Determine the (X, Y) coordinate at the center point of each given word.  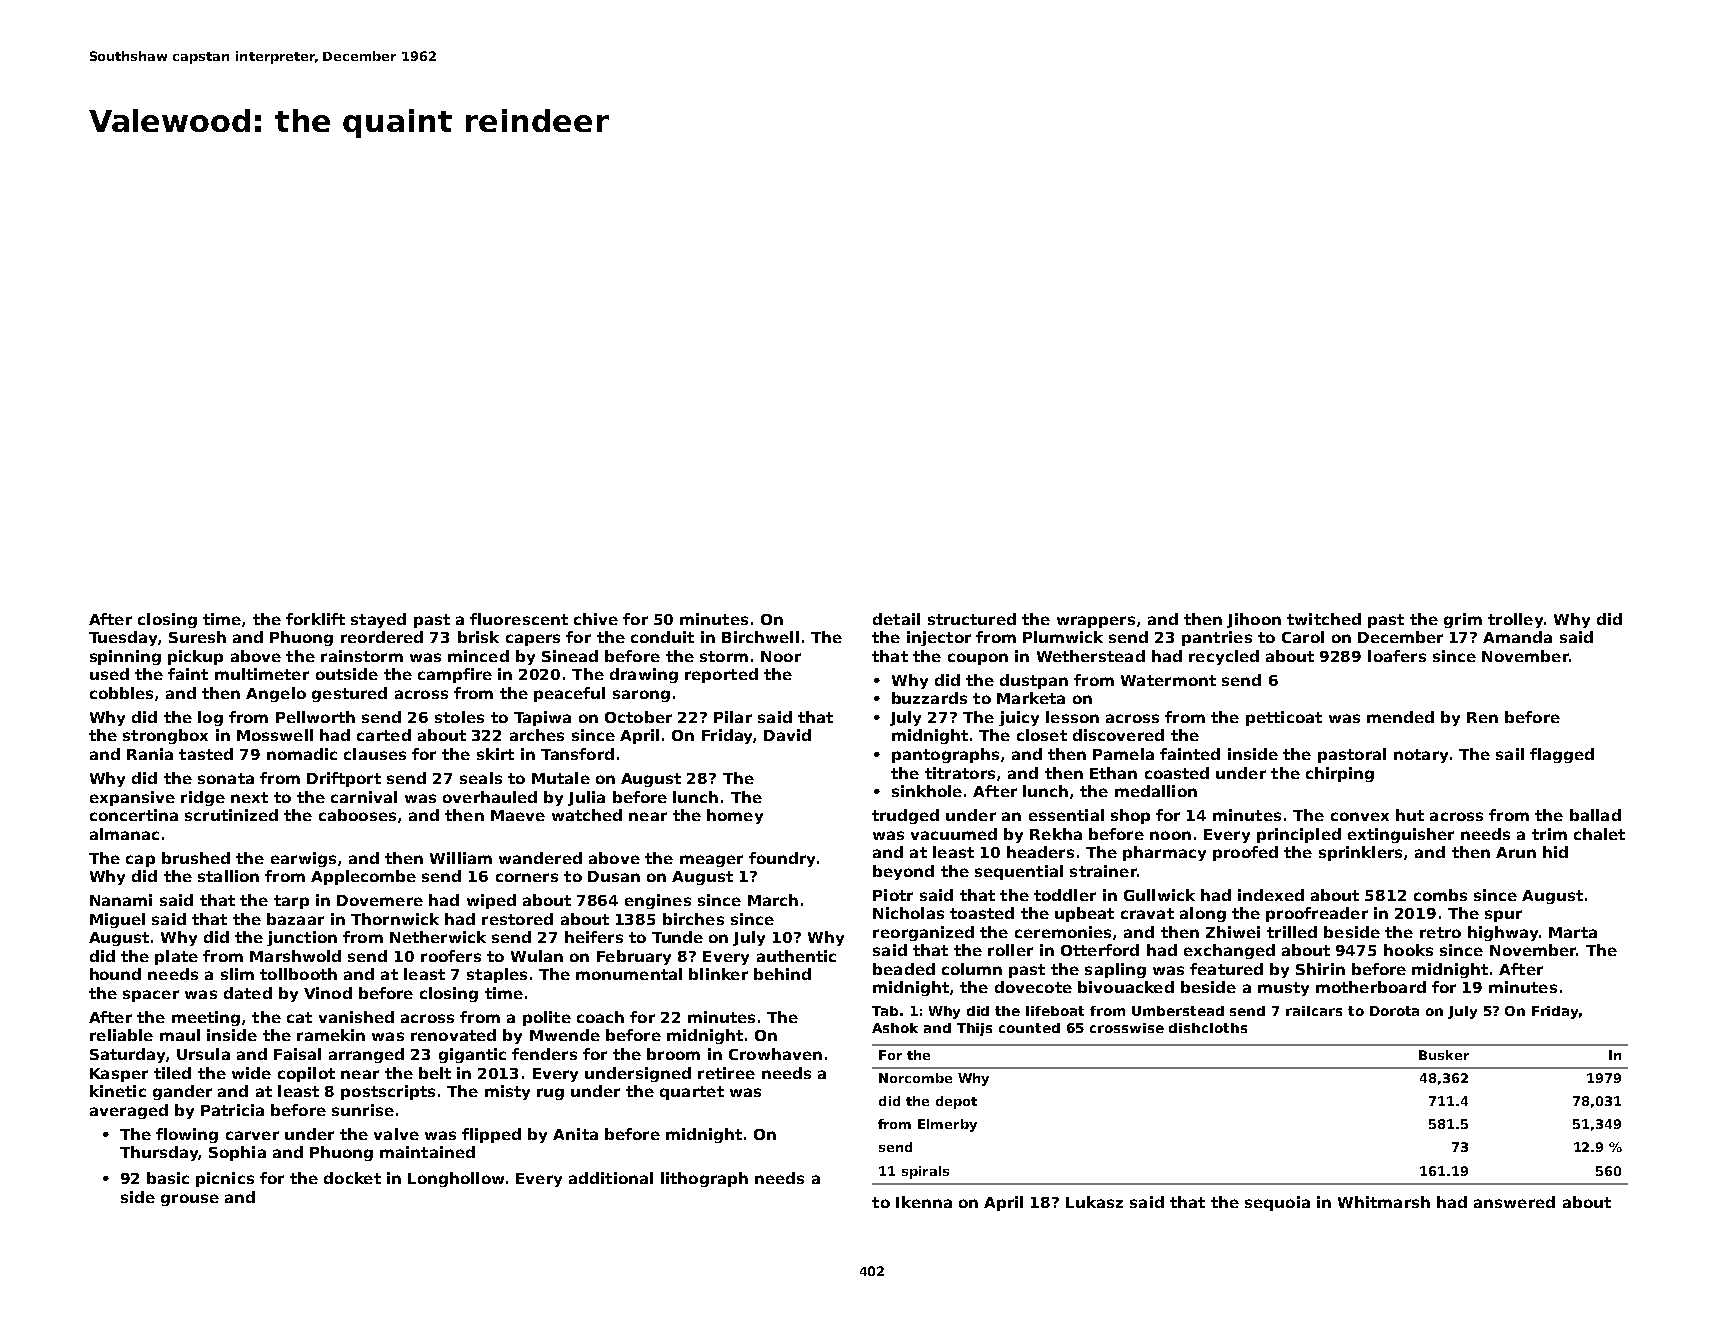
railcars (1314, 1011)
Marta (1573, 932)
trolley (1515, 620)
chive (596, 619)
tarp (291, 902)
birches (693, 919)
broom (673, 1054)
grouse (190, 1200)
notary (1421, 756)
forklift (315, 619)
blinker (718, 974)
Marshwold (295, 956)
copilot (306, 1074)
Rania (150, 754)
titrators (960, 773)
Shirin (1320, 969)
